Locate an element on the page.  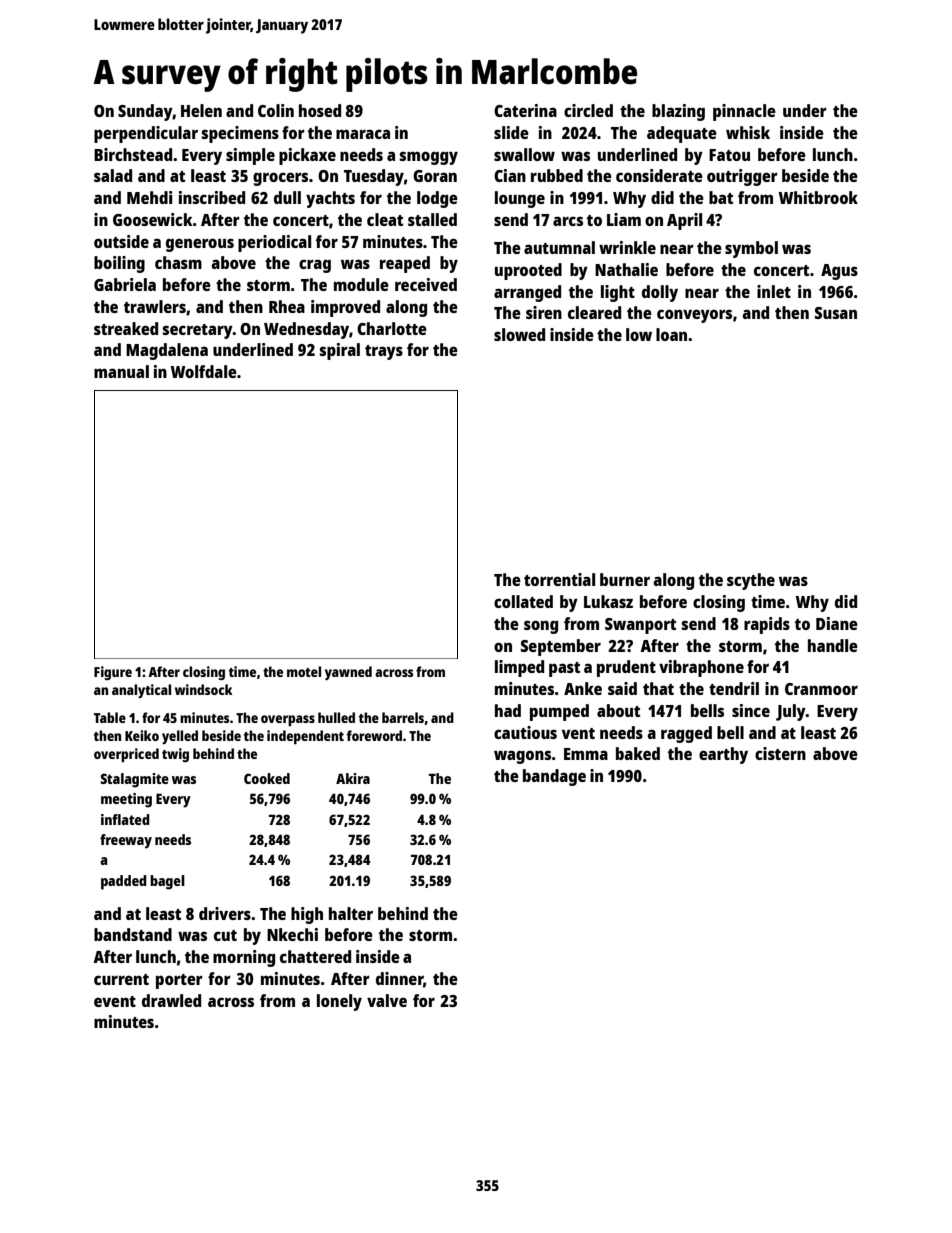
Cranmoor is located at coordinates (821, 689).
